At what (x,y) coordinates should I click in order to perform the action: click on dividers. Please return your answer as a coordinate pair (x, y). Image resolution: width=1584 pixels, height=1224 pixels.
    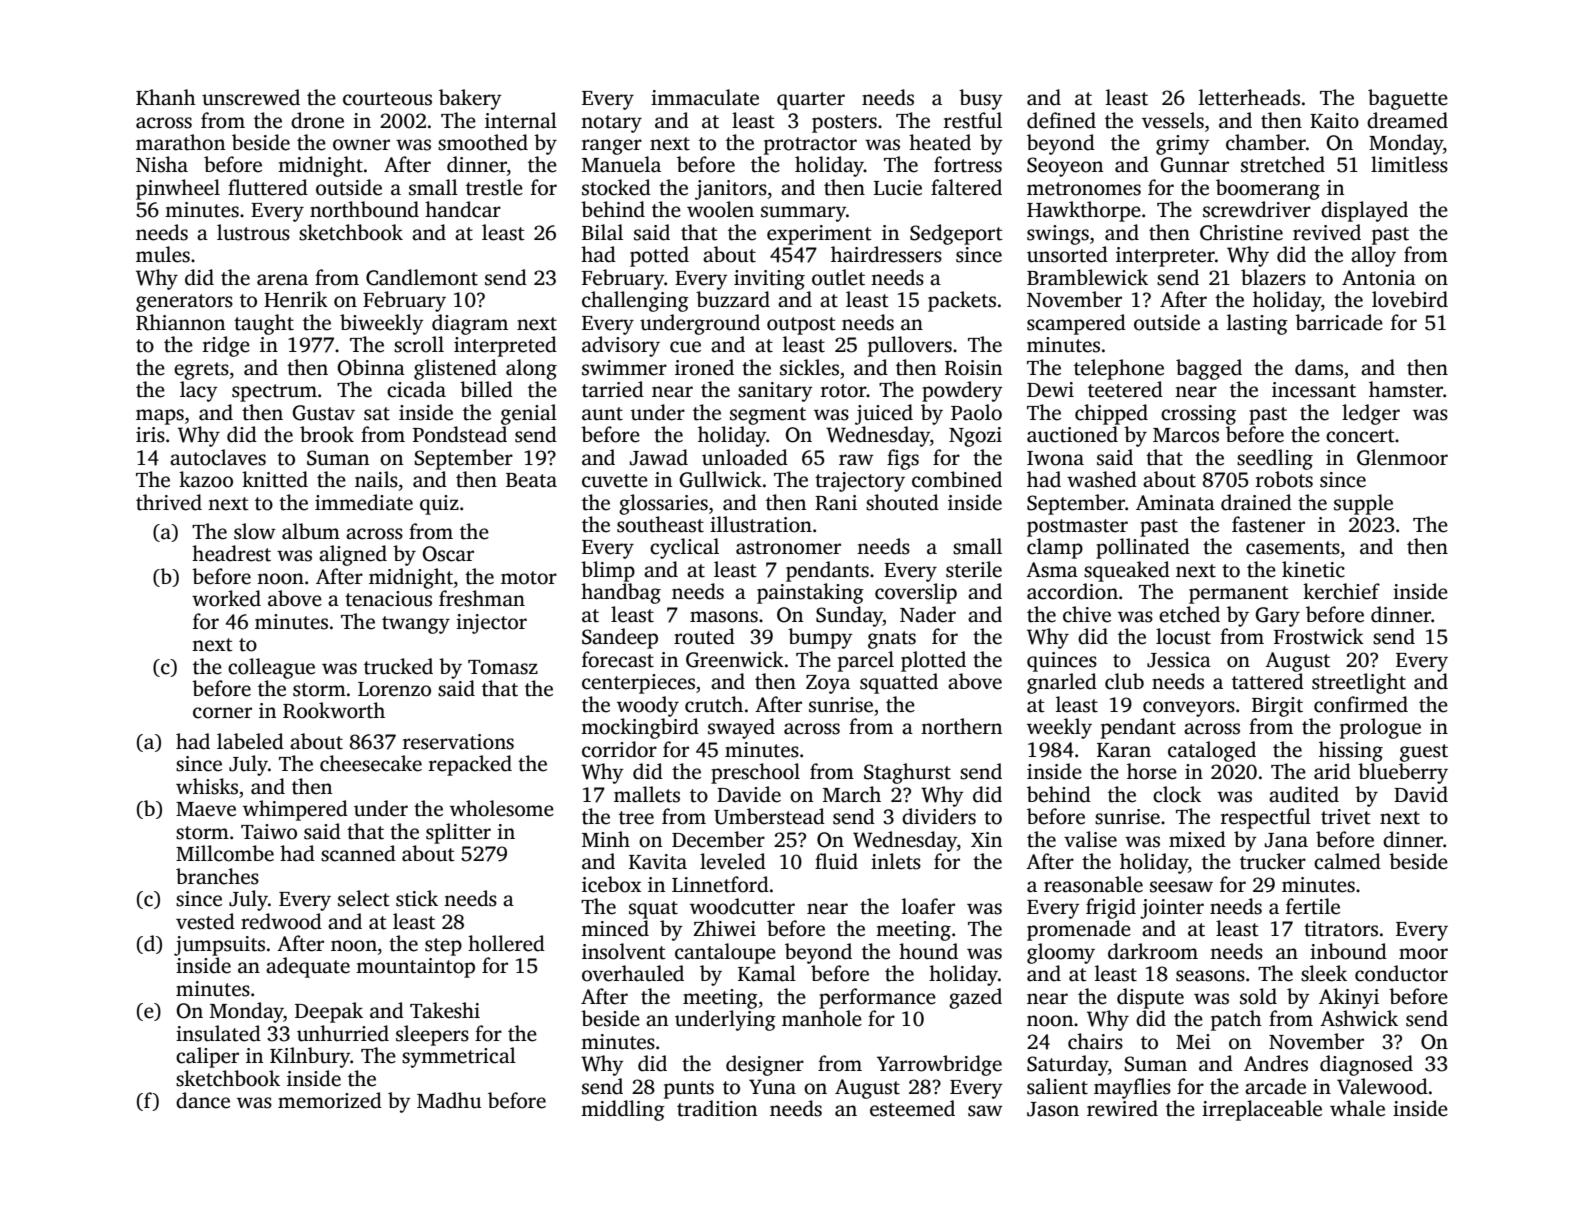
    Looking at the image, I should click on (939, 816).
